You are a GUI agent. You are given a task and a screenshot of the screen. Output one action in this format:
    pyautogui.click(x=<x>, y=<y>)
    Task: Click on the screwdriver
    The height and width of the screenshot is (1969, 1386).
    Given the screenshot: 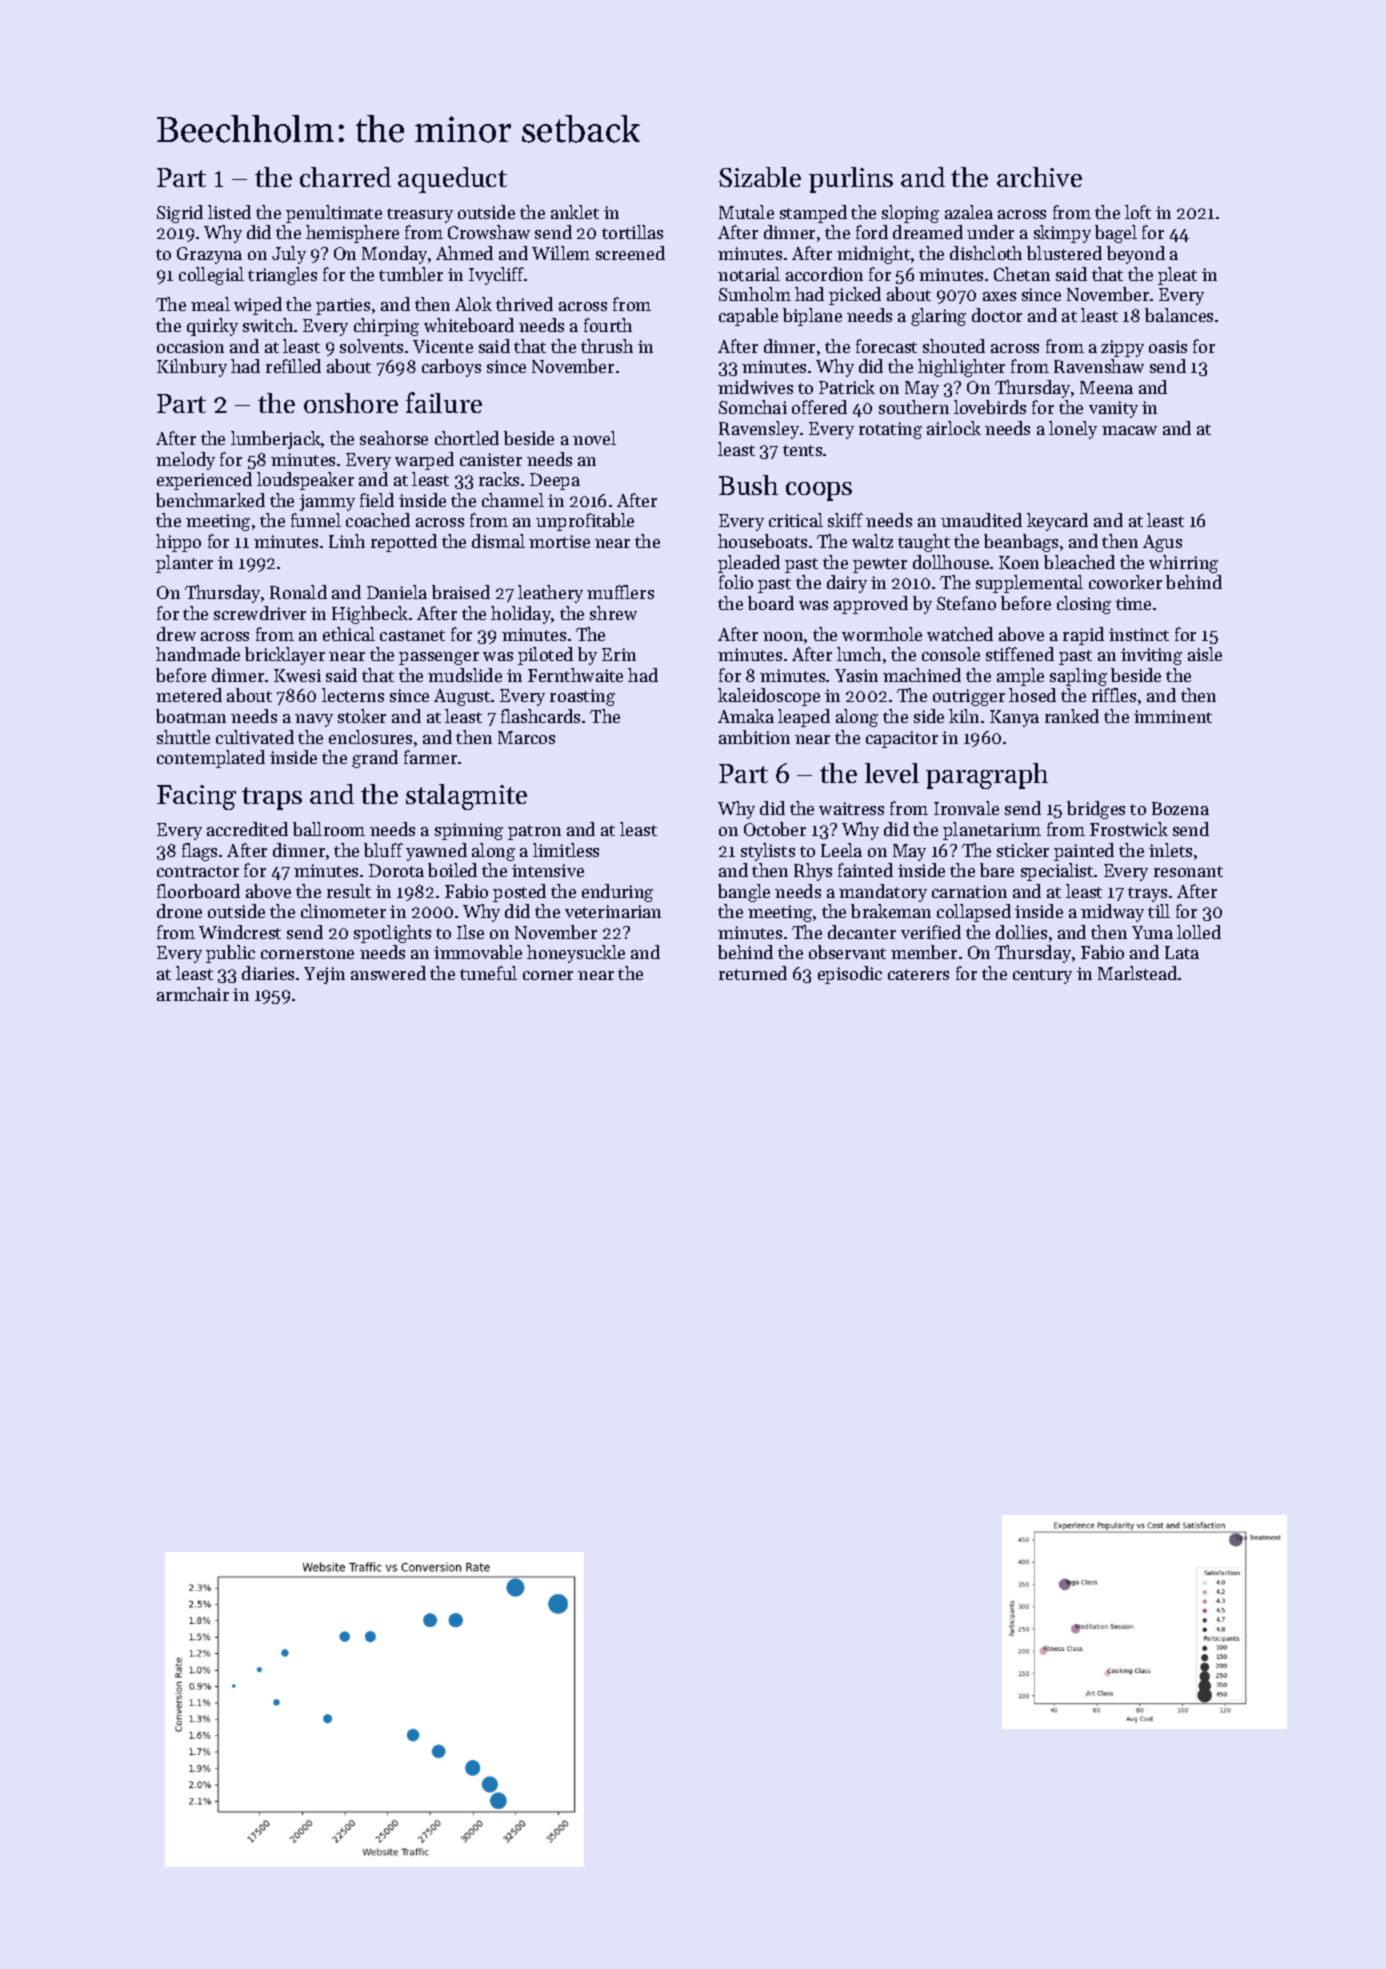 What is the action you would take?
    pyautogui.click(x=260, y=613)
